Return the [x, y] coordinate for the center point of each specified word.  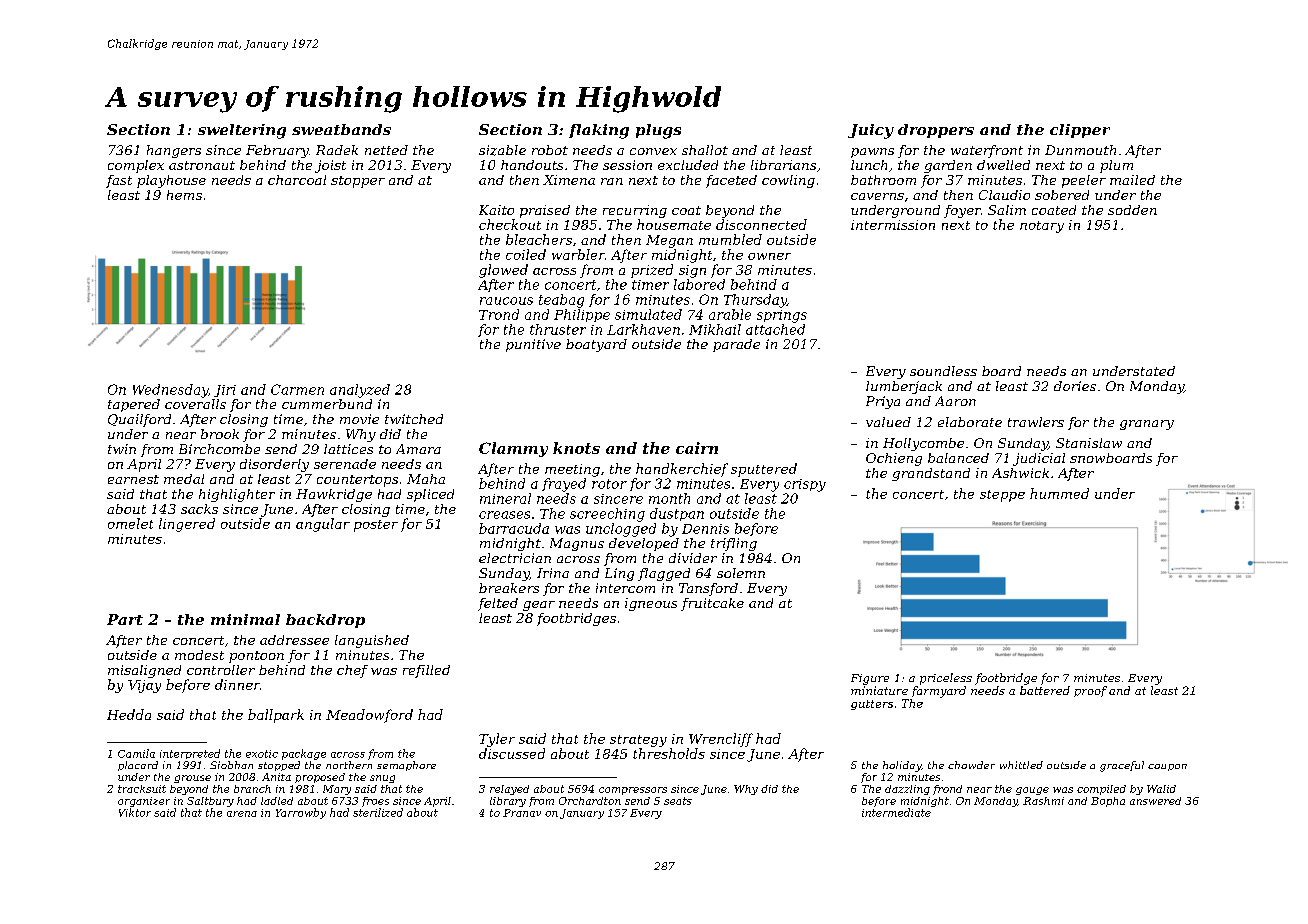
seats [678, 801]
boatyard [596, 345]
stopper [358, 182]
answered [1155, 801]
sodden [1132, 210]
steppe [1002, 496]
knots [576, 448]
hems [184, 195]
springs [782, 316]
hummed [1059, 493]
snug [382, 779]
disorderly [274, 465]
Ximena [569, 180]
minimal [245, 619]
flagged [664, 574]
